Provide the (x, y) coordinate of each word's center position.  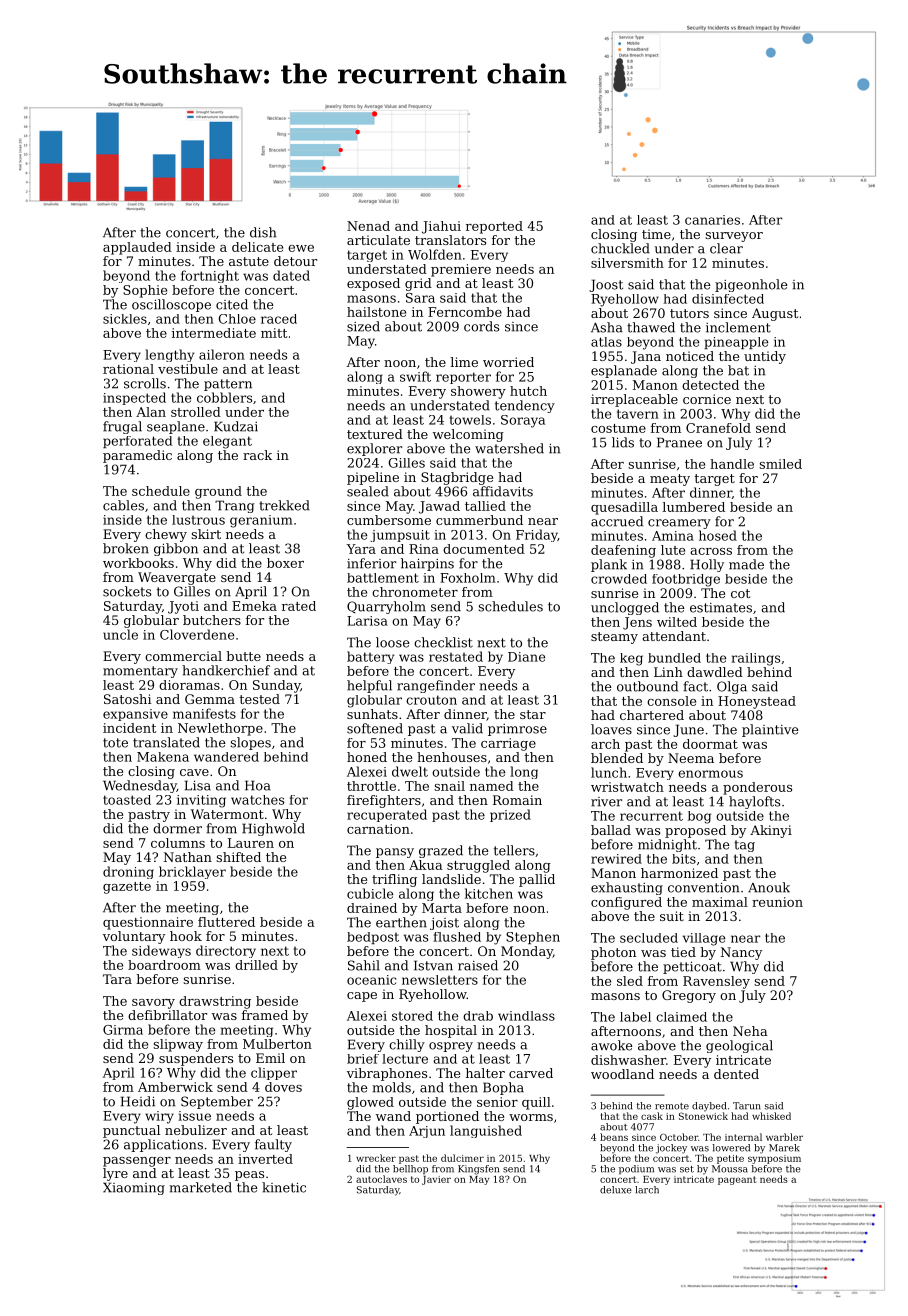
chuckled (620, 248)
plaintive (770, 730)
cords (481, 326)
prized (510, 815)
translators (450, 240)
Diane (526, 657)
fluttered (226, 922)
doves (283, 1087)
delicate (257, 247)
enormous (710, 774)
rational (128, 369)
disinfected (728, 299)
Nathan (188, 857)
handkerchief (226, 670)
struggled (478, 866)
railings (756, 659)
